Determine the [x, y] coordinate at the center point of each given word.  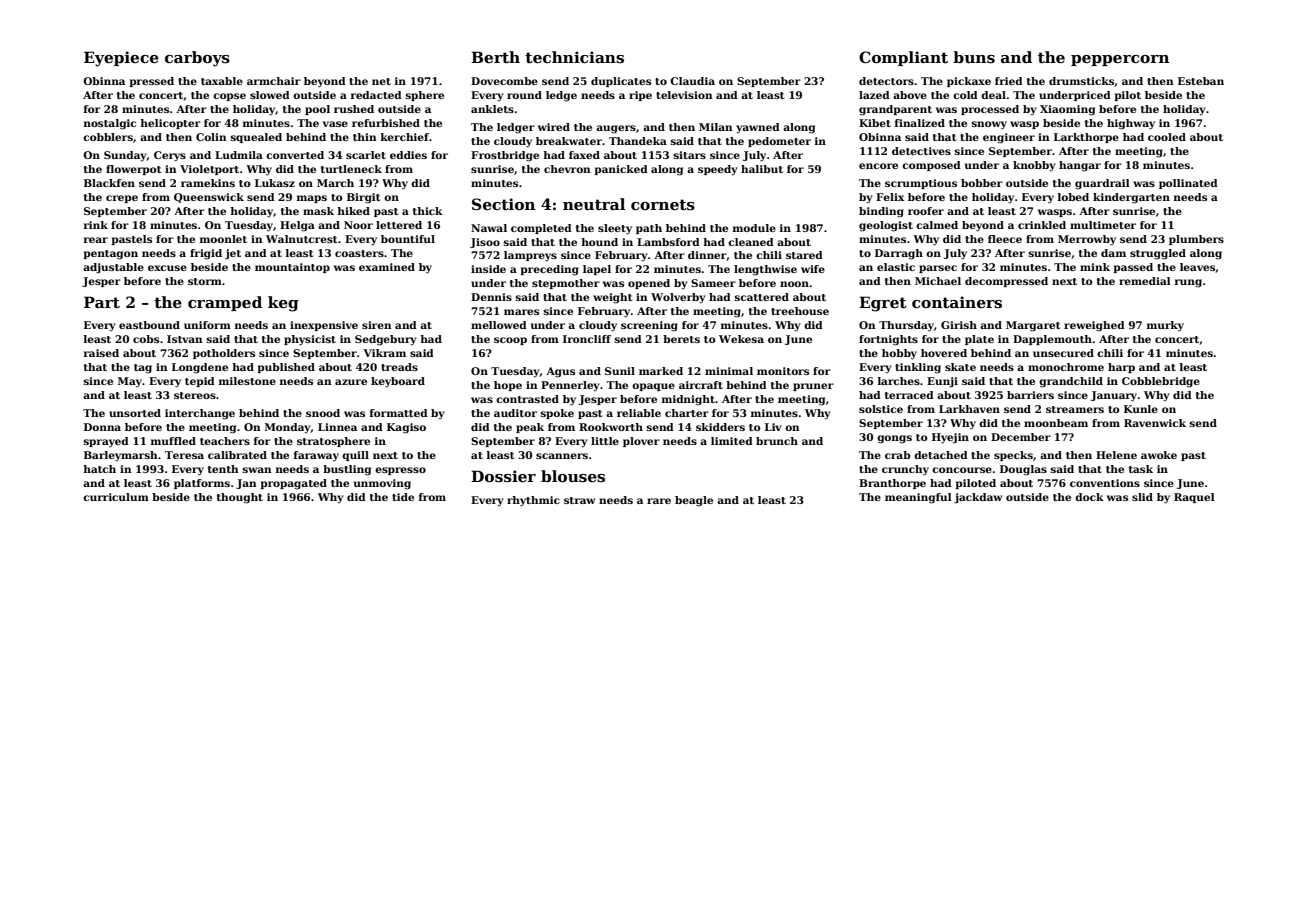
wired [554, 127]
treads [399, 367]
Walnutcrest [302, 239]
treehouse [800, 311]
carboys [197, 59]
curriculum [116, 497]
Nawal [489, 228]
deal [993, 95]
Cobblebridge [1161, 382]
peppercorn [1120, 60]
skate [960, 367]
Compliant [903, 58]
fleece [1005, 239]
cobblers [108, 137]
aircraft [701, 385]
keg [283, 304]
